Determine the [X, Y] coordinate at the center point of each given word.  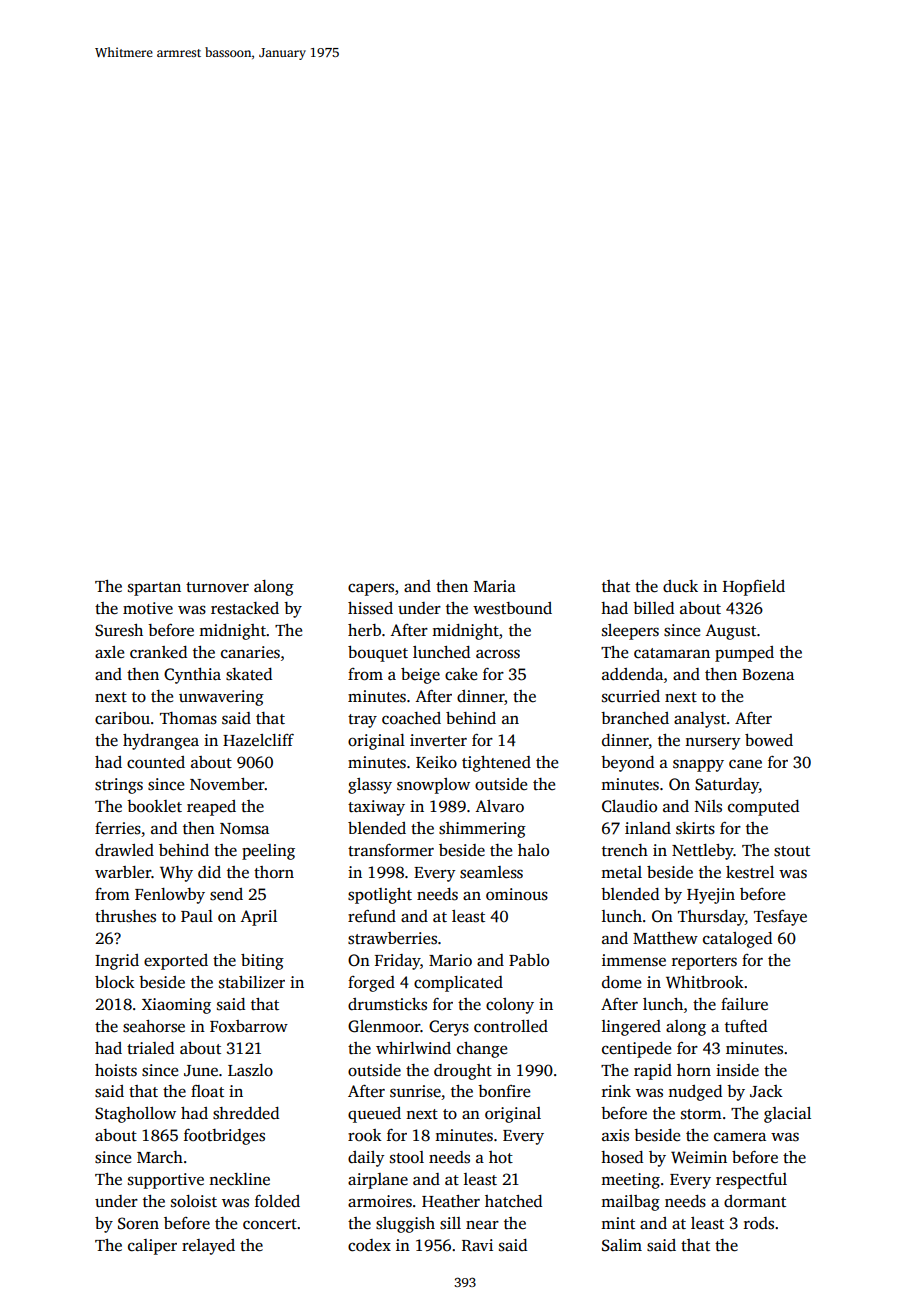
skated [249, 674]
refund [372, 916]
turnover [217, 587]
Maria [495, 586]
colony [510, 1006]
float [207, 1091]
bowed [769, 740]
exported [176, 962]
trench [625, 850]
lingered [631, 1028]
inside [737, 1070]
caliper [152, 1247]
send [226, 894]
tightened [496, 764]
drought [463, 1072]
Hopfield [754, 588]
